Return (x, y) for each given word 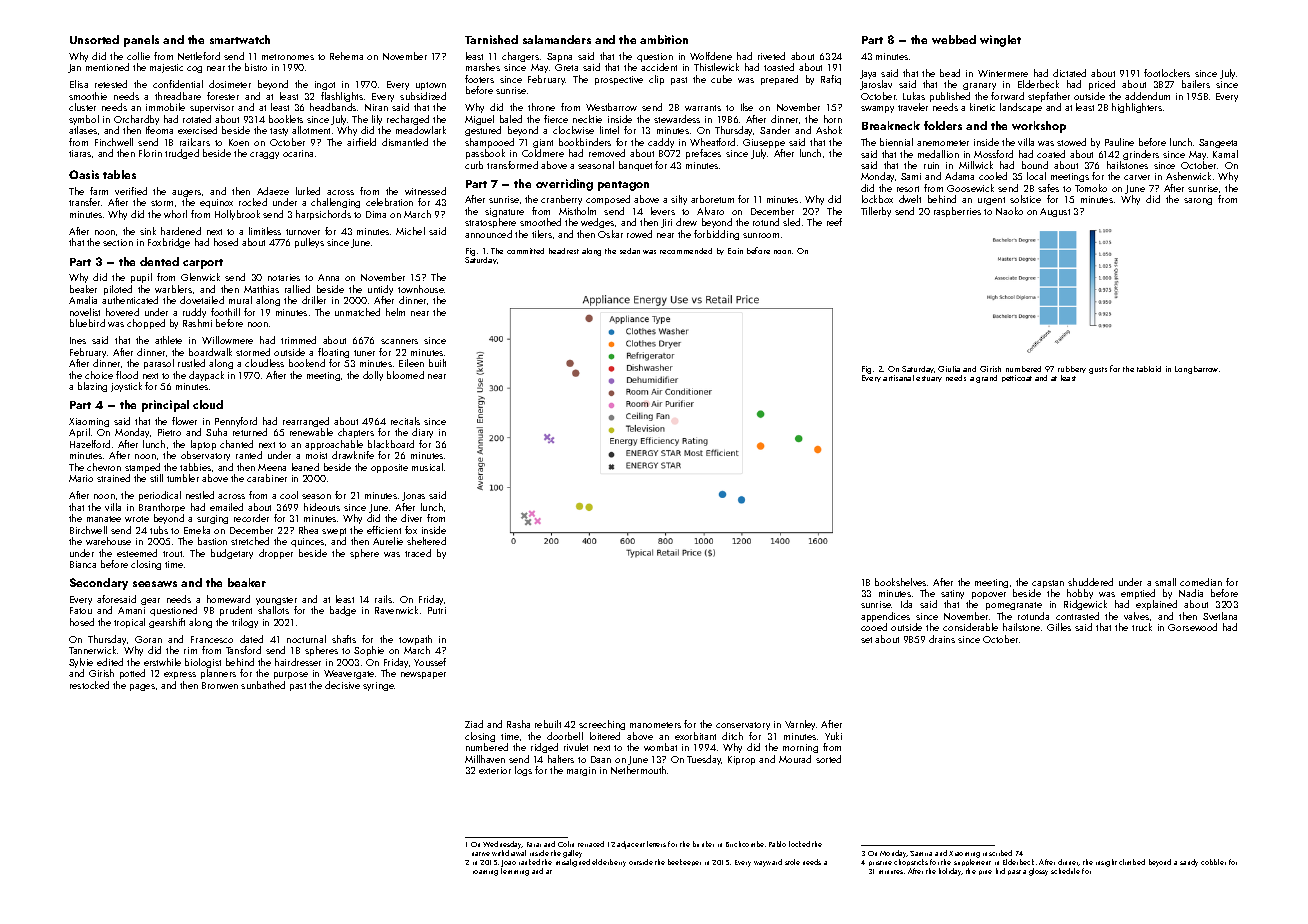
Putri (437, 610)
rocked (253, 202)
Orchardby (136, 120)
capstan (1048, 584)
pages (142, 687)
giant (543, 143)
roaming (485, 873)
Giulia (949, 369)
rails (383, 599)
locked (799, 844)
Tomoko (1091, 188)
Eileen (411, 363)
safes (1048, 188)
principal (165, 406)
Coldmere (543, 153)
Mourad (795, 759)
